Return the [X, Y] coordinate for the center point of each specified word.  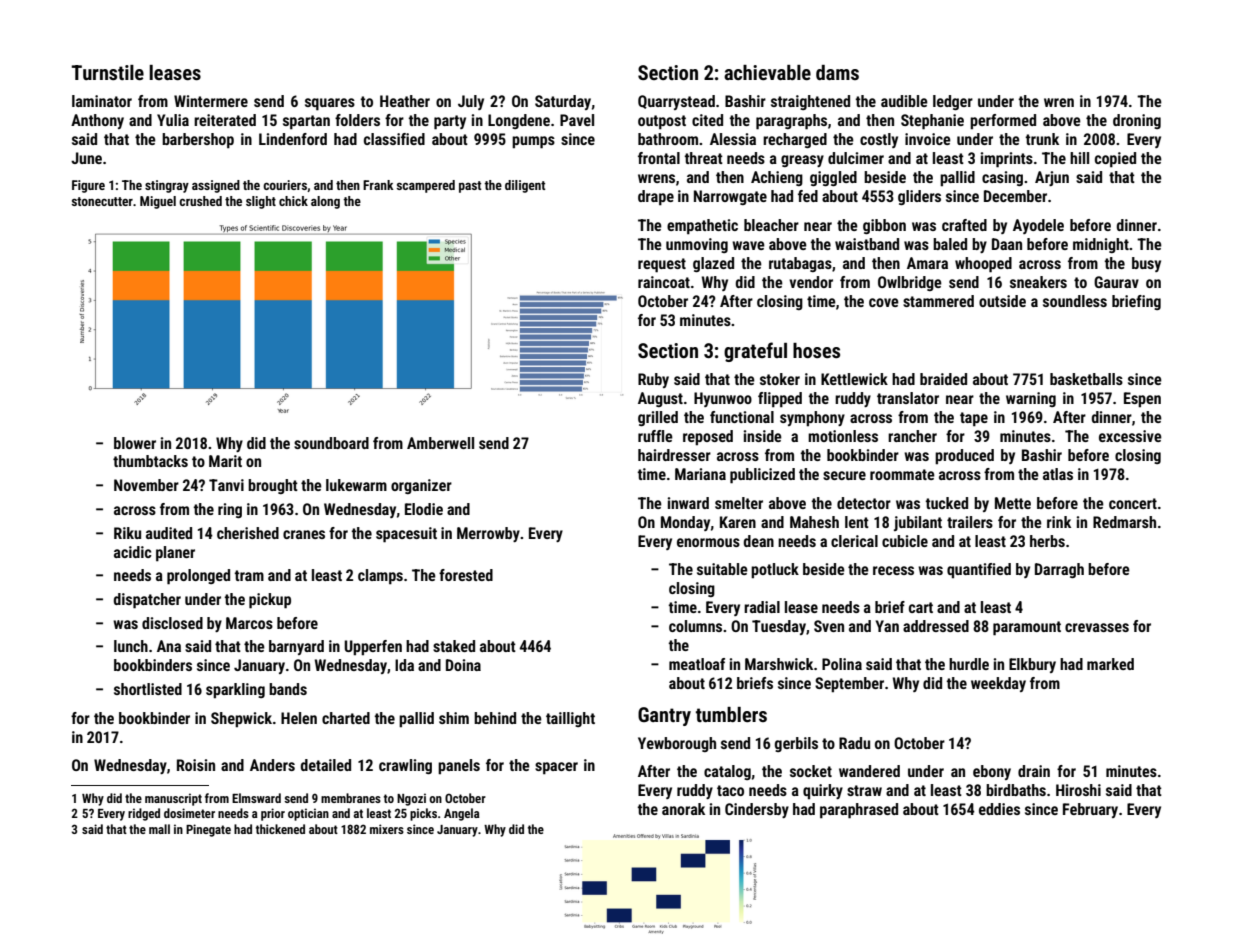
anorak [683, 809]
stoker [780, 379]
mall [159, 829]
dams [837, 72]
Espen [1142, 400]
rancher [912, 436]
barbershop [198, 141]
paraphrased [859, 811]
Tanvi [226, 485]
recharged [795, 140]
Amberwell [440, 443]
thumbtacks [150, 461]
